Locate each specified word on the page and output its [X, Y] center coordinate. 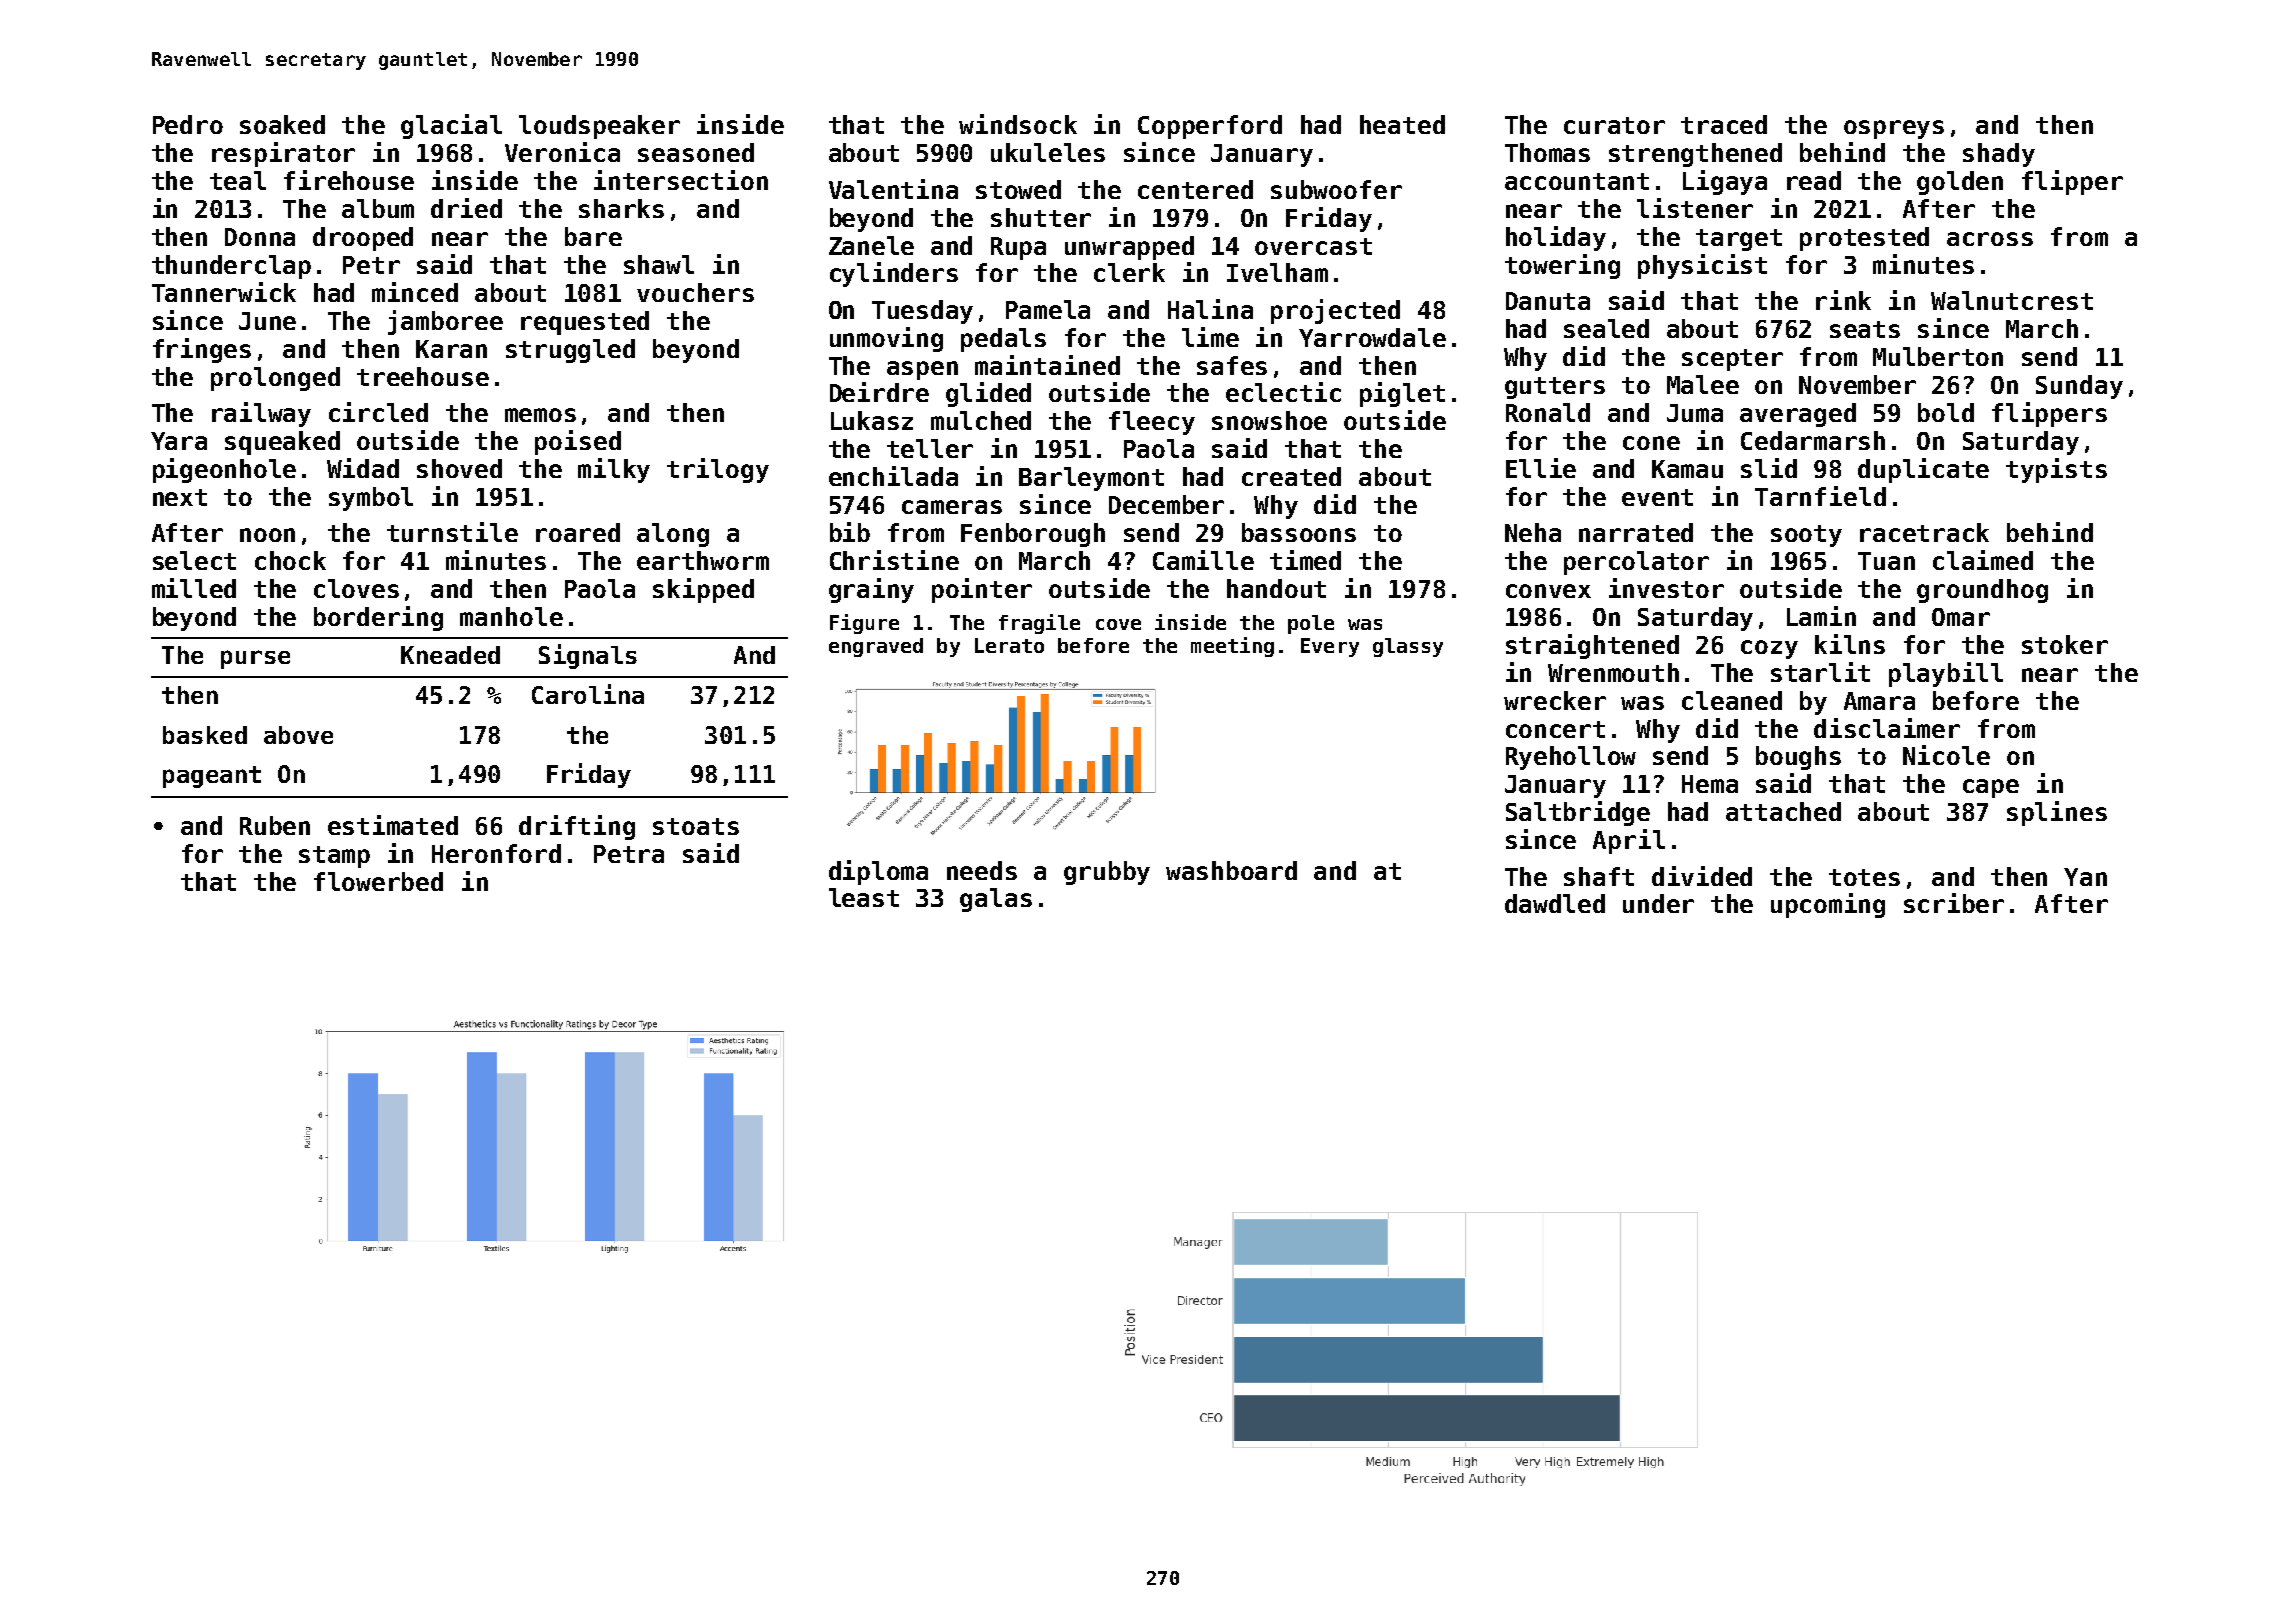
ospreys [1894, 129]
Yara [179, 441]
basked [205, 735]
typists [2056, 470]
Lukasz [872, 420]
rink [1843, 300]
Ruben [275, 825]
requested [585, 323]
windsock [1018, 124]
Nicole [1946, 755]
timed [1305, 560]
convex [1548, 591]
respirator [283, 154]
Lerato [1009, 645]
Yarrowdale [1372, 337]
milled [194, 588]
